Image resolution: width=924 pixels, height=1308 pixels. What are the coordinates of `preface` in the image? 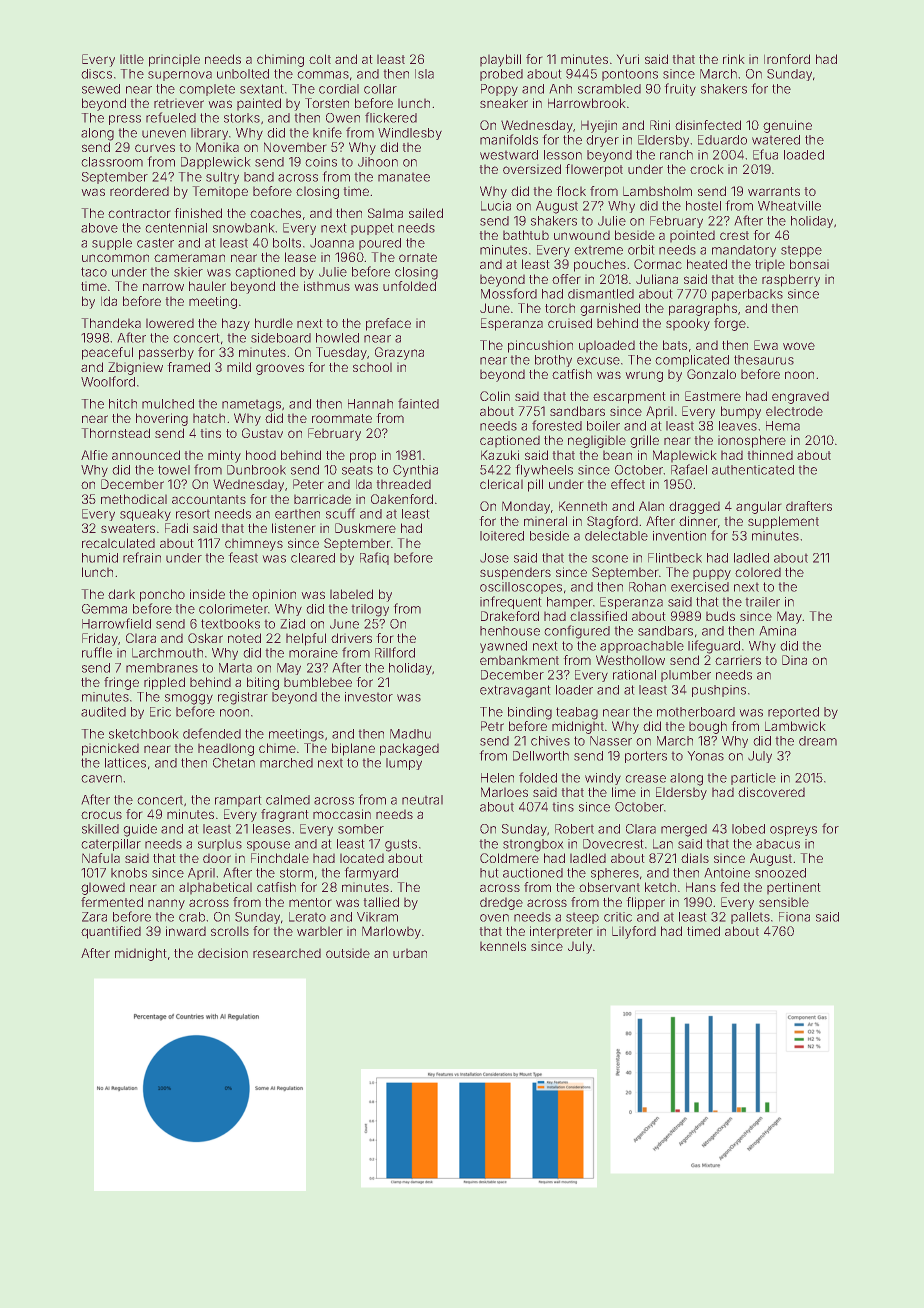 It's located at (388, 324).
